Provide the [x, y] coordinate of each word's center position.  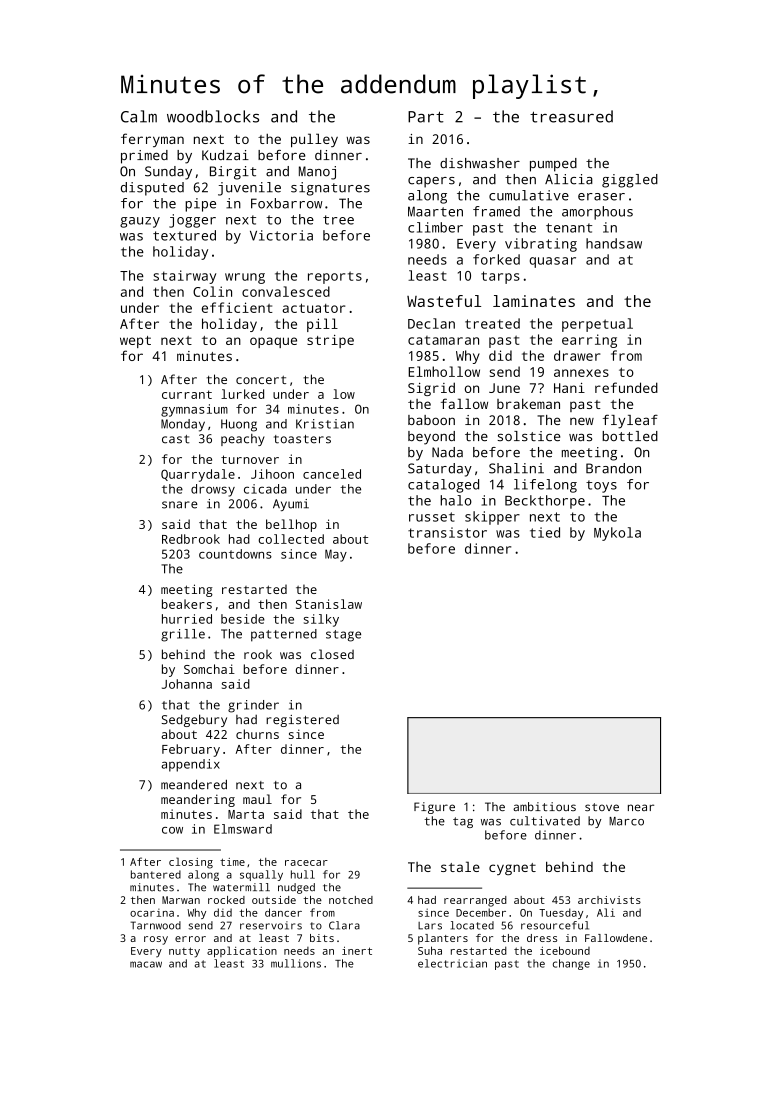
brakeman [528, 404]
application [242, 952]
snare [180, 505]
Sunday [168, 173]
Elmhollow [444, 371]
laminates [534, 301]
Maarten [435, 211]
